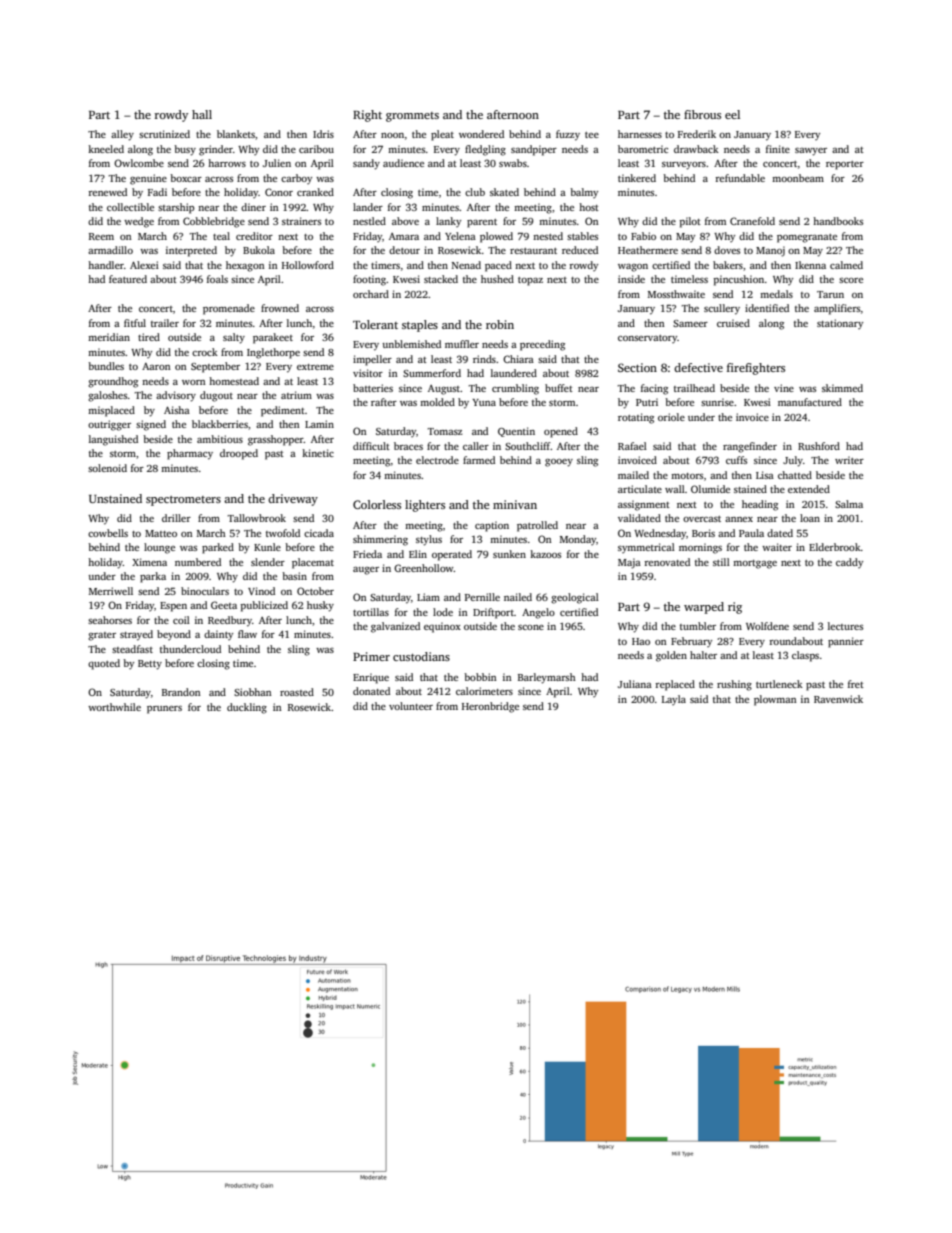 This page has height=1233, width=952. I want to click on donated, so click(371, 691).
